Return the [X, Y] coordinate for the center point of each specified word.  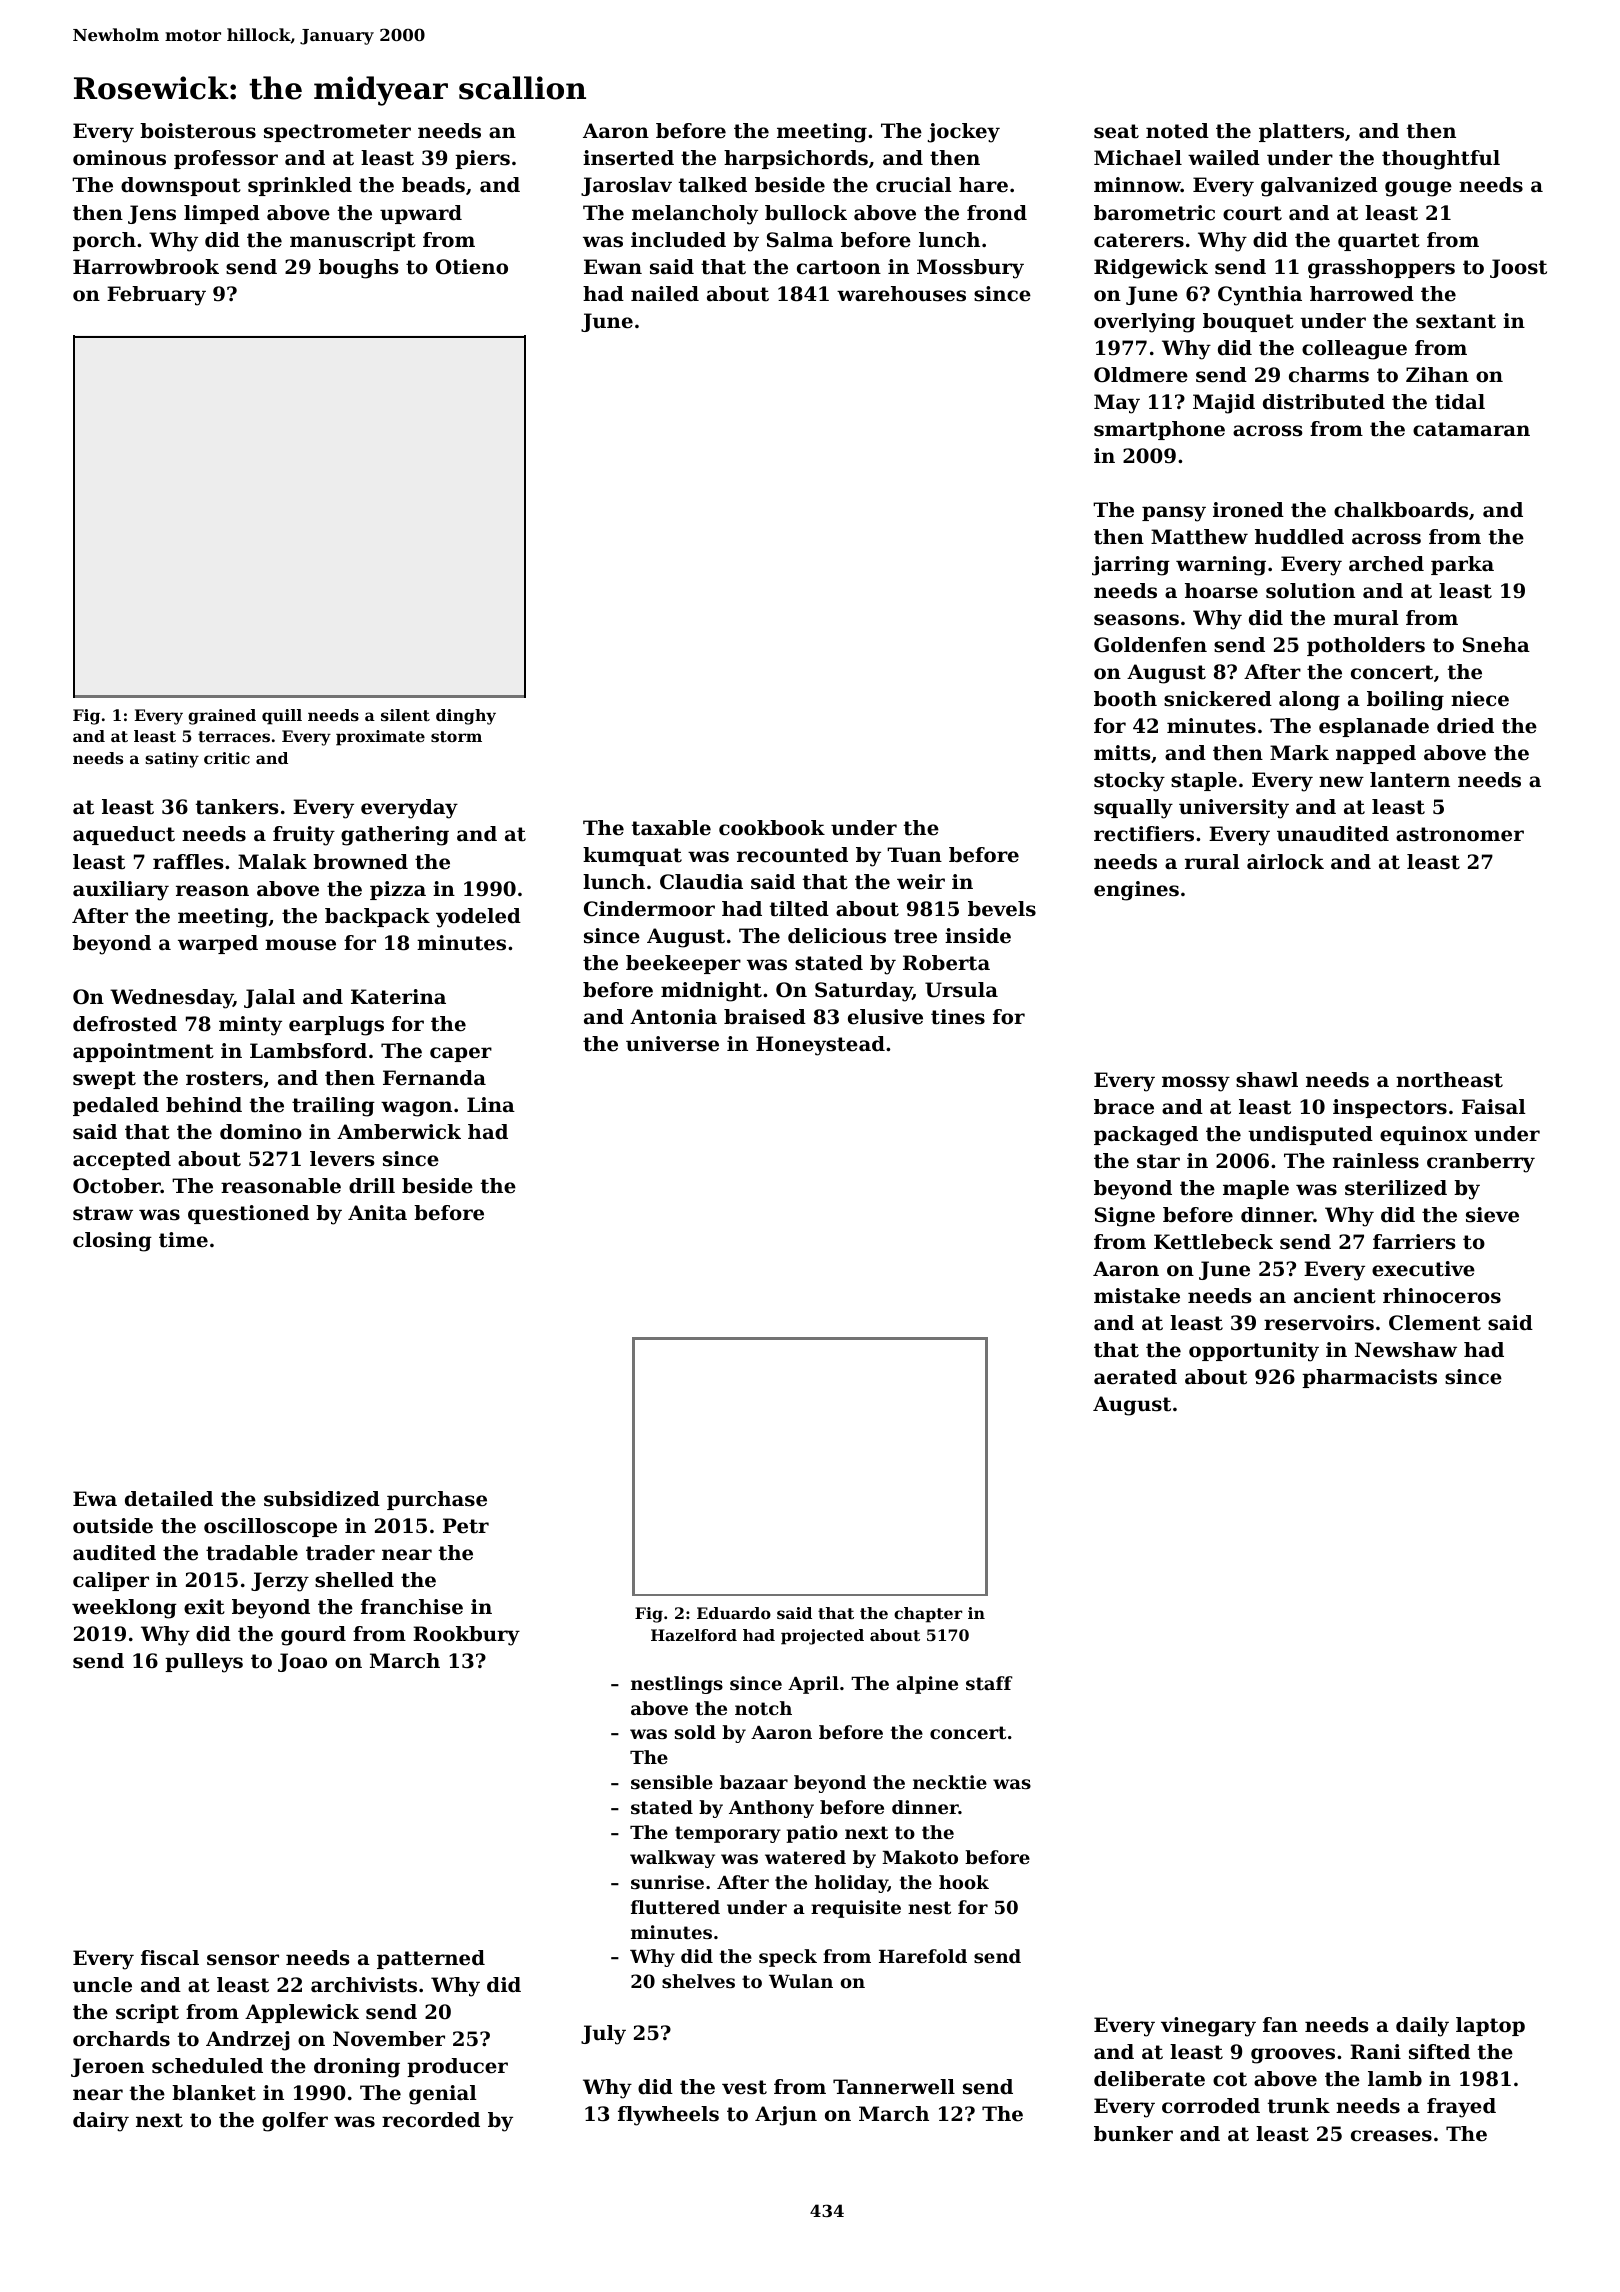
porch [104, 241]
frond [997, 213]
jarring [1131, 566]
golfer [295, 2122]
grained [222, 717]
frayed [1461, 2108]
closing [112, 1242]
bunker [1133, 2134]
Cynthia [1260, 296]
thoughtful [1441, 160]
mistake [1137, 1296]
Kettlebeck [1213, 1242]
